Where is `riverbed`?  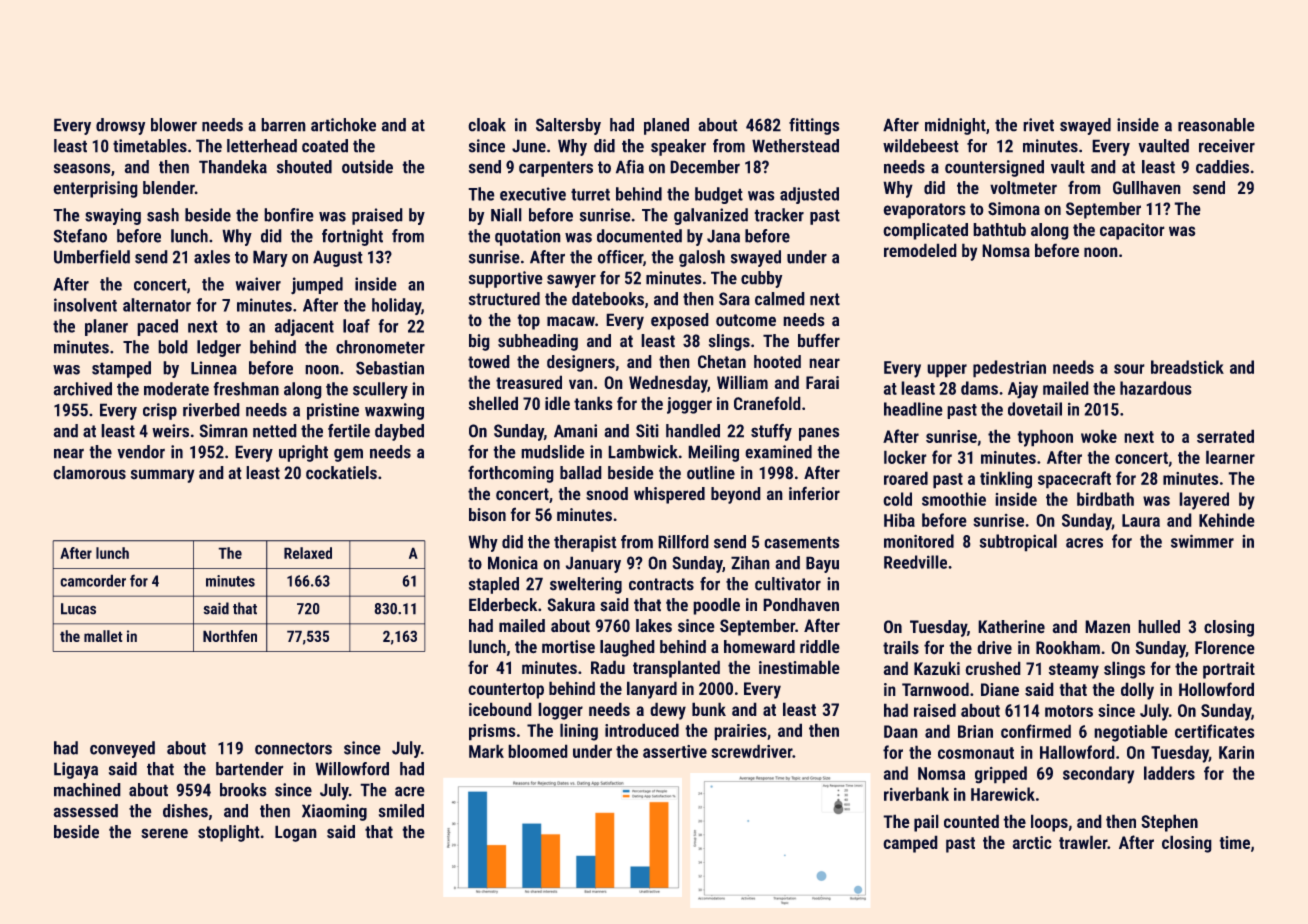
riverbed is located at coordinates (211, 409).
